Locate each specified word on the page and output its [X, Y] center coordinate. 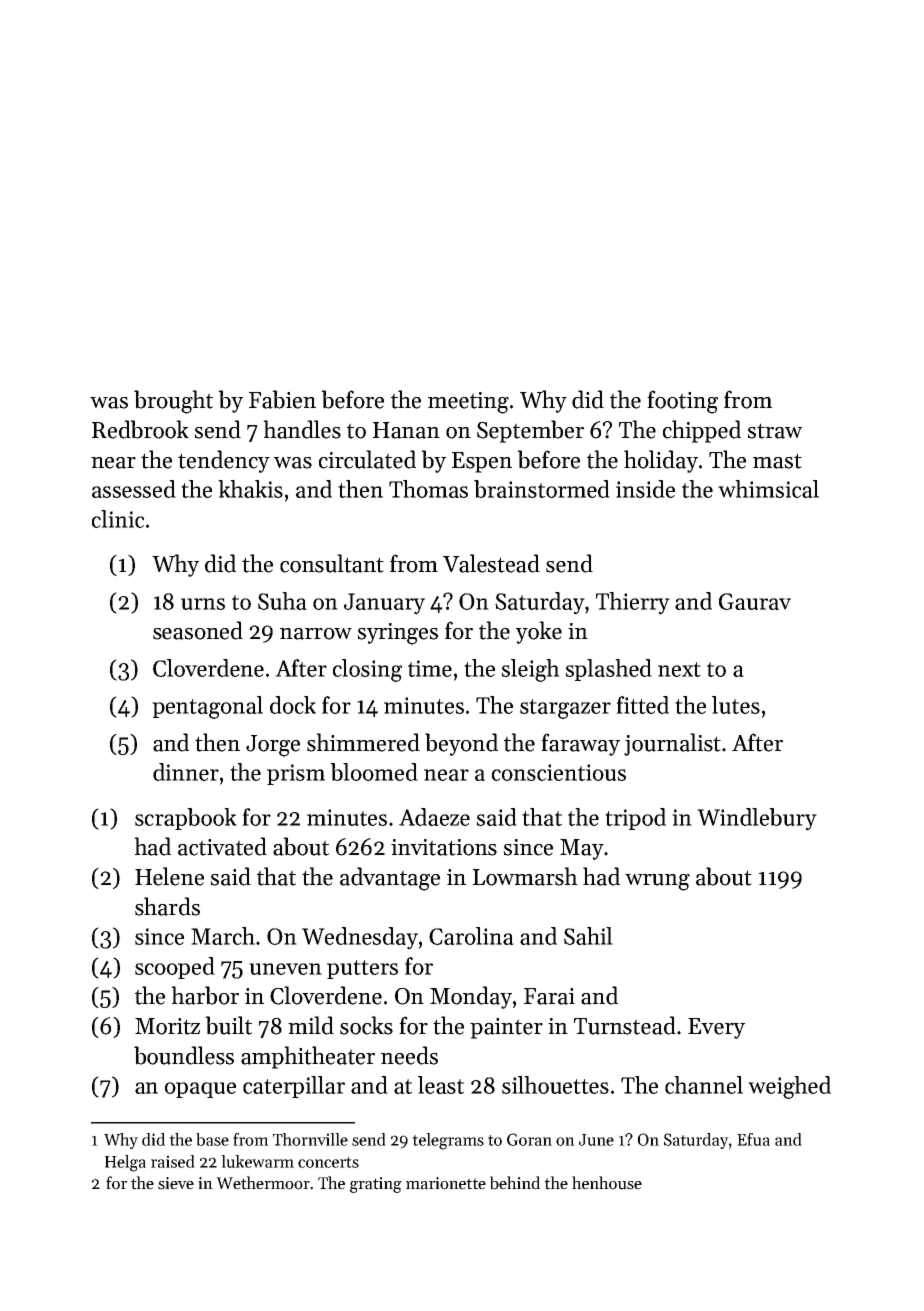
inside [645, 489]
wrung [657, 882]
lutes [736, 705]
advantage [390, 879]
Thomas [428, 489]
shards [167, 906]
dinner [186, 772]
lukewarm [257, 1161]
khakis [250, 489]
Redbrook [140, 429]
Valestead [491, 563]
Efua [753, 1139]
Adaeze [434, 817]
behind [515, 1183]
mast [777, 461]
